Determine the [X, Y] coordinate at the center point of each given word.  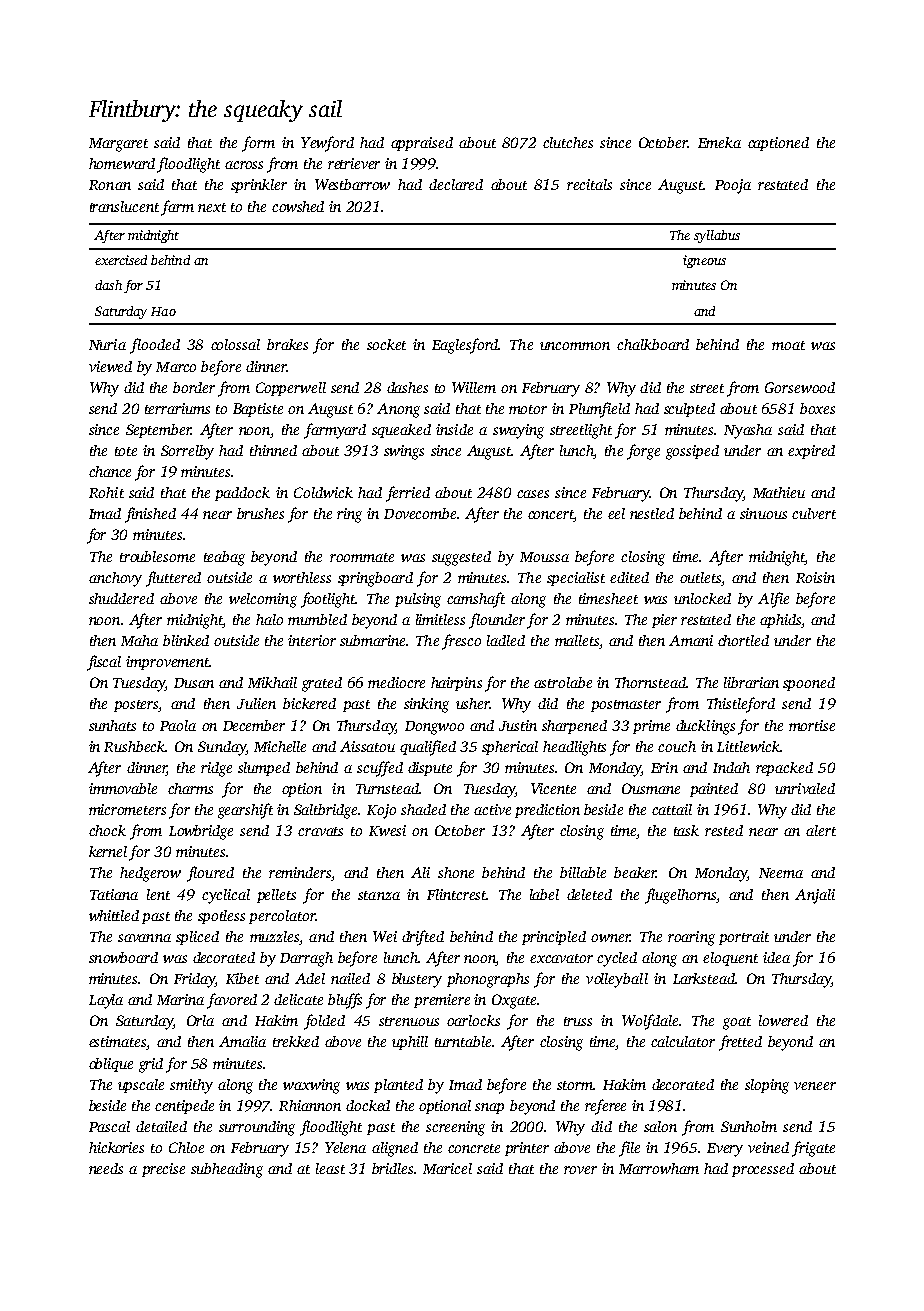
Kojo [381, 811]
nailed [350, 978]
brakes [287, 344]
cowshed [298, 206]
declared [456, 184]
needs [106, 1168]
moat [788, 345]
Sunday [222, 748]
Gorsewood [800, 387]
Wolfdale [650, 1022]
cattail [672, 809]
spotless [221, 917]
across [244, 165]
